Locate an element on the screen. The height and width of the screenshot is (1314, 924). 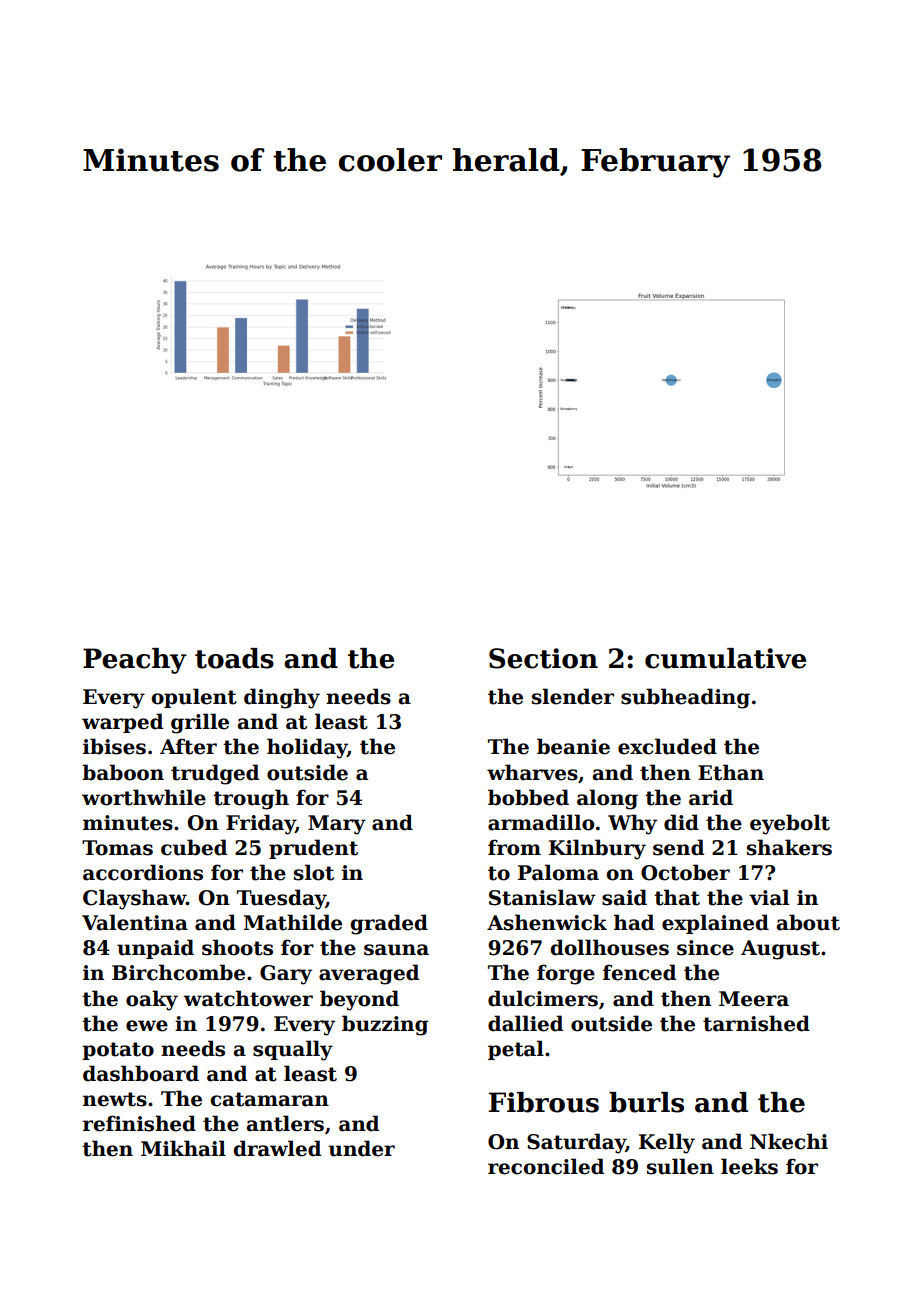
about is located at coordinates (808, 922).
